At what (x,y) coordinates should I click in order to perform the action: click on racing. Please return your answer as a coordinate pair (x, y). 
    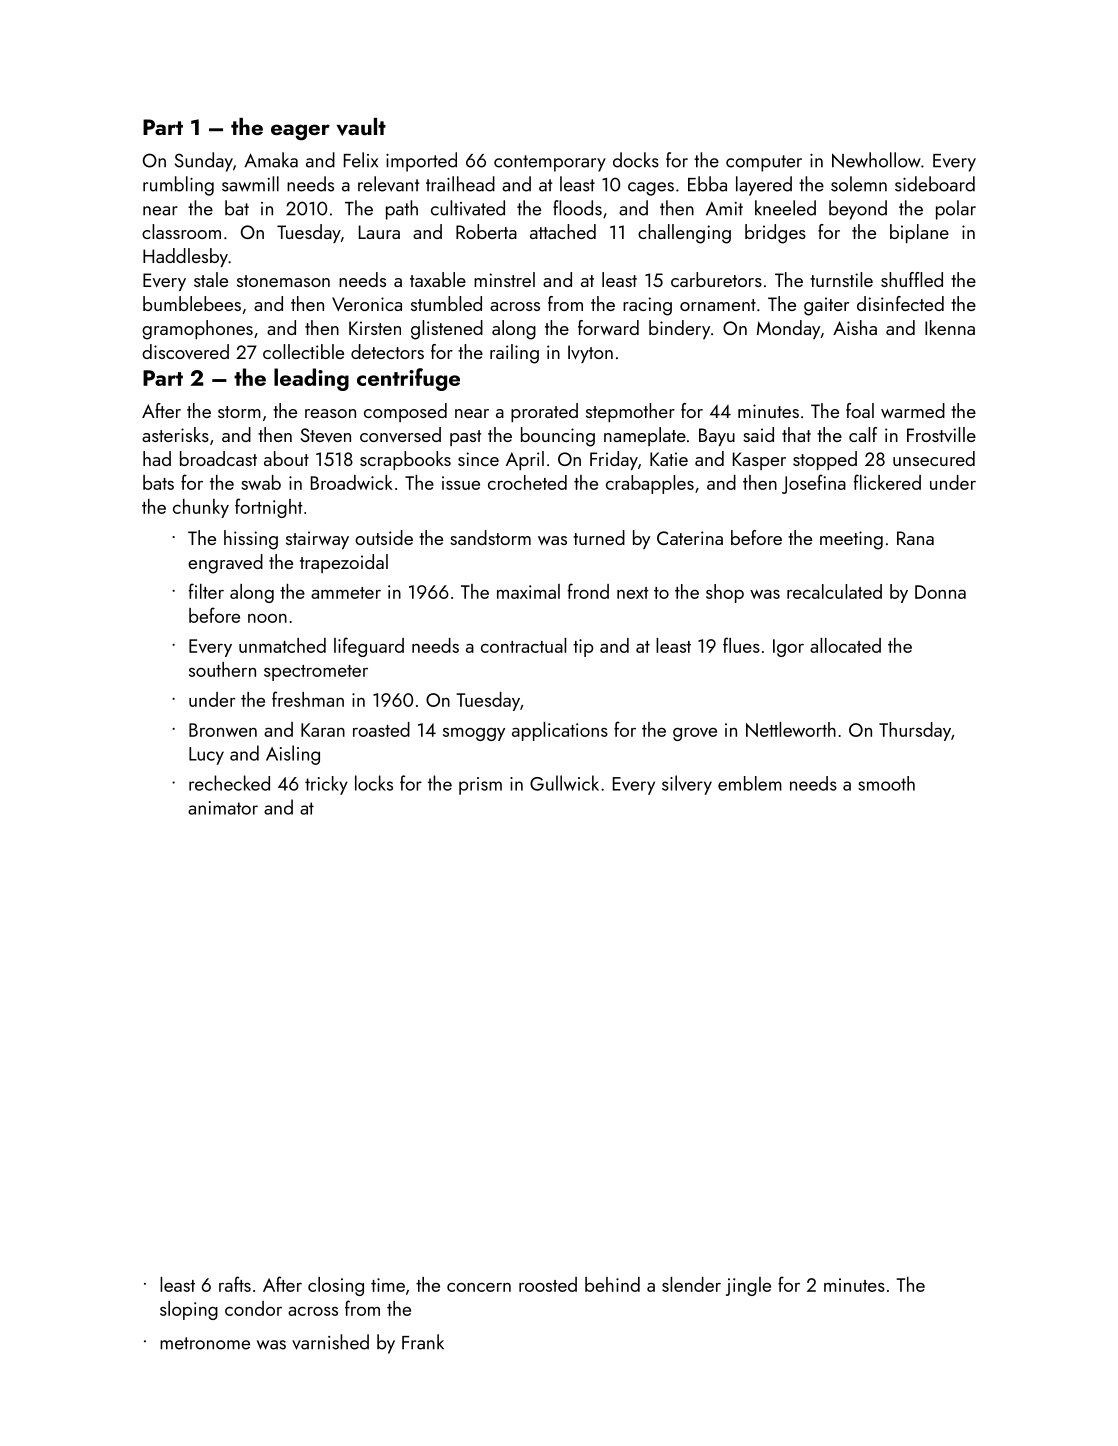
    Looking at the image, I should click on (647, 306).
